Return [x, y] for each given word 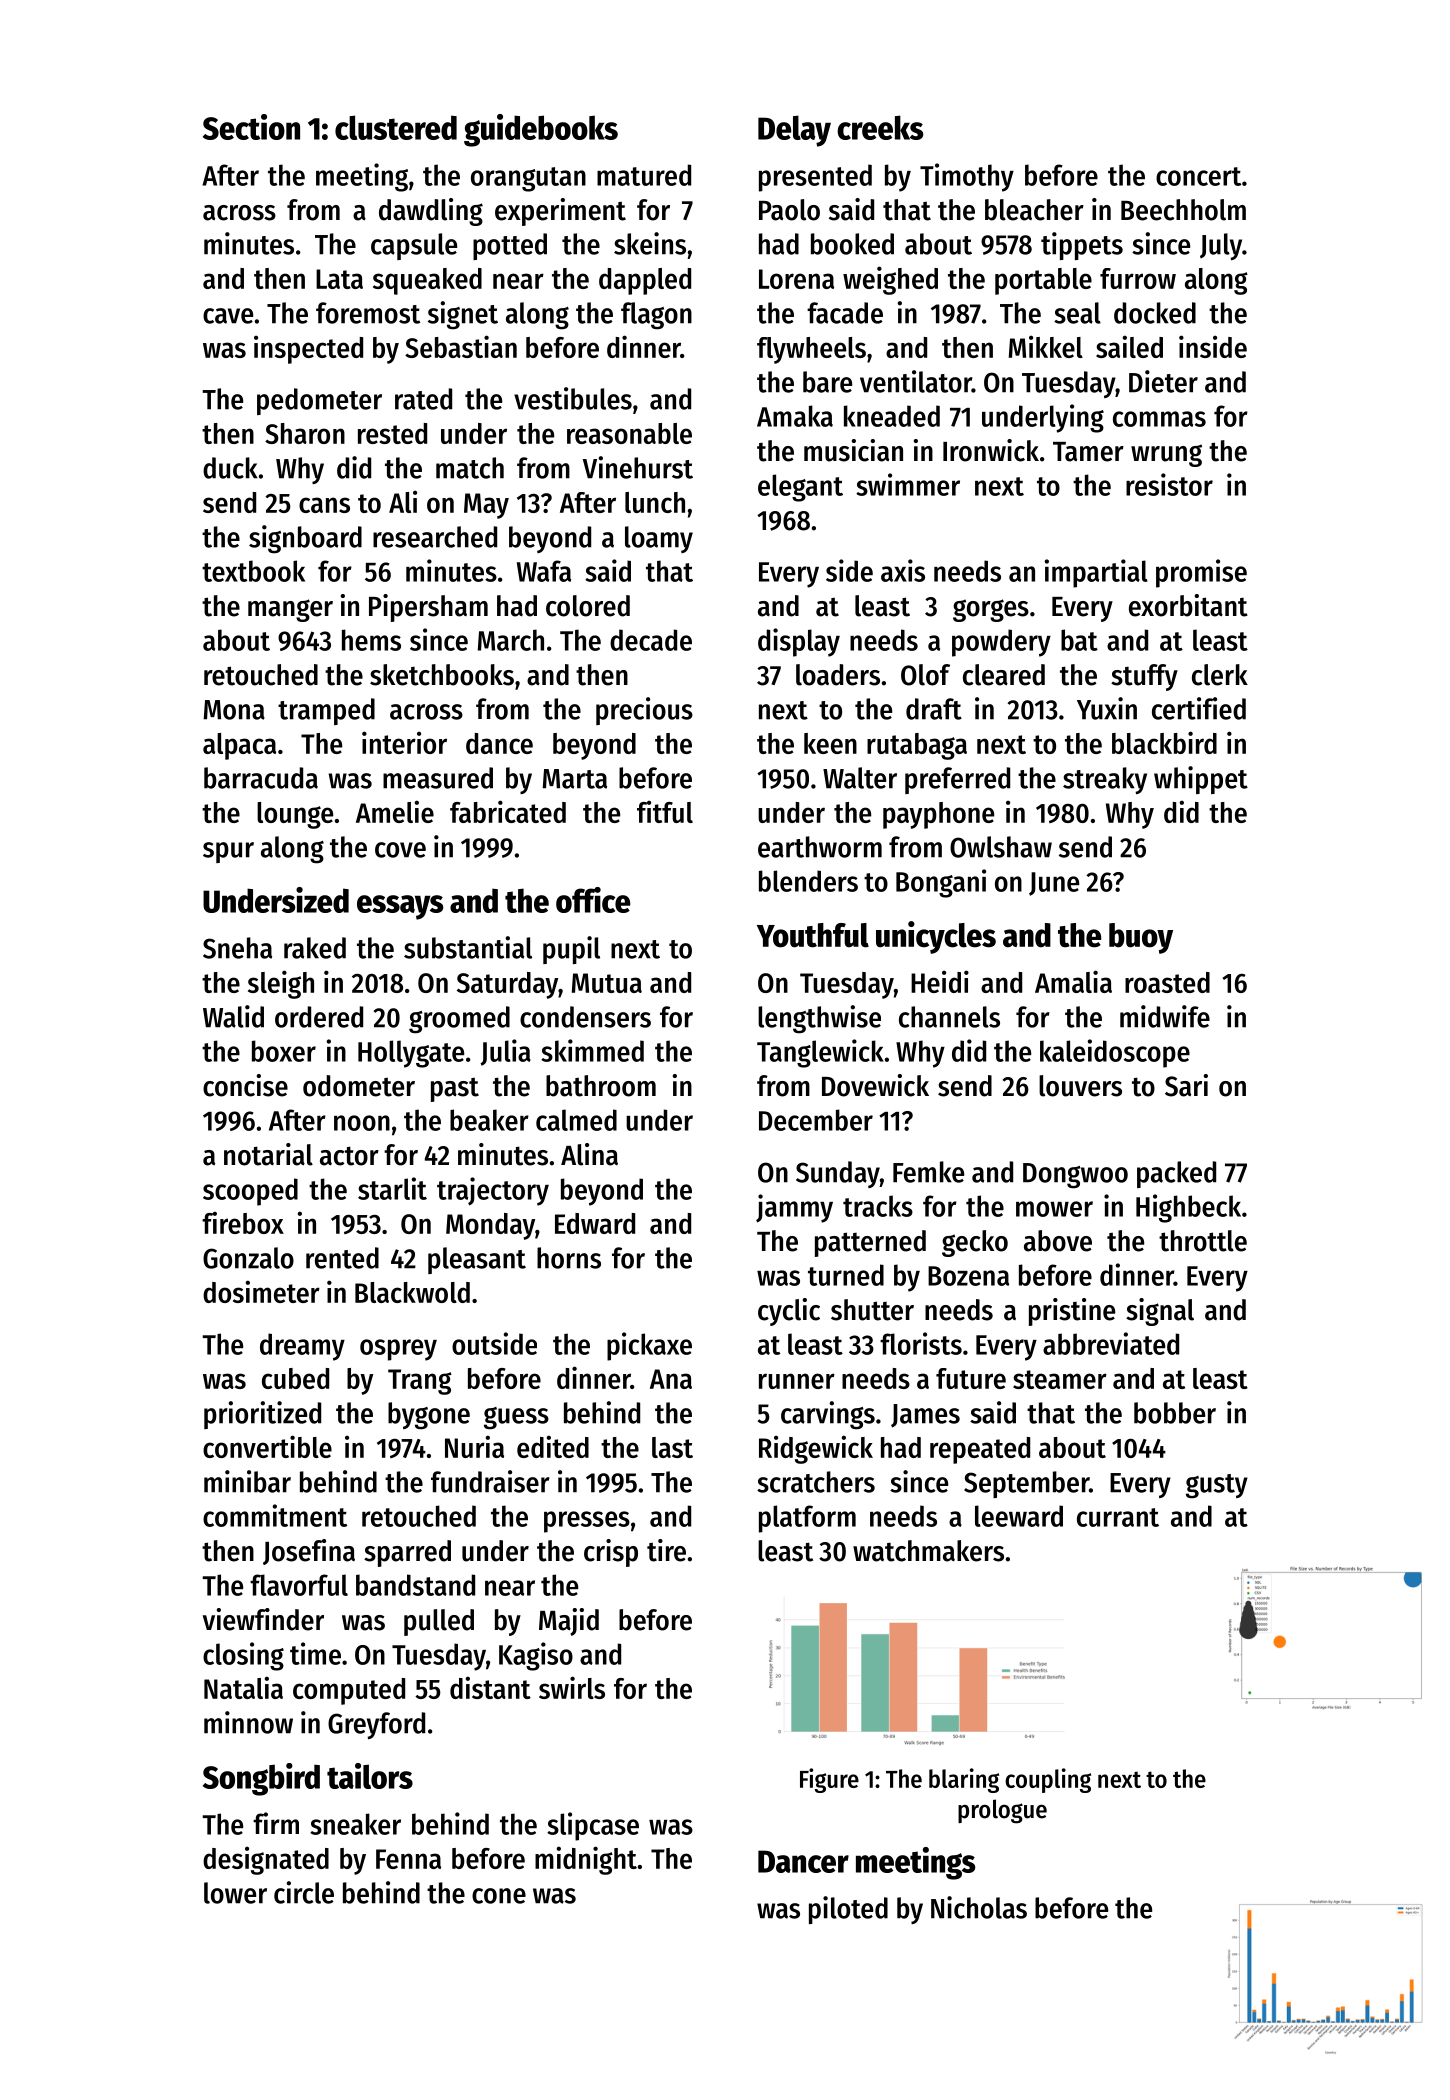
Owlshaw [1001, 847]
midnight [586, 1860]
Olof [925, 675]
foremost [368, 313]
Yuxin [1107, 708]
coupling [1048, 1780]
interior [404, 742]
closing [243, 1656]
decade [651, 640]
